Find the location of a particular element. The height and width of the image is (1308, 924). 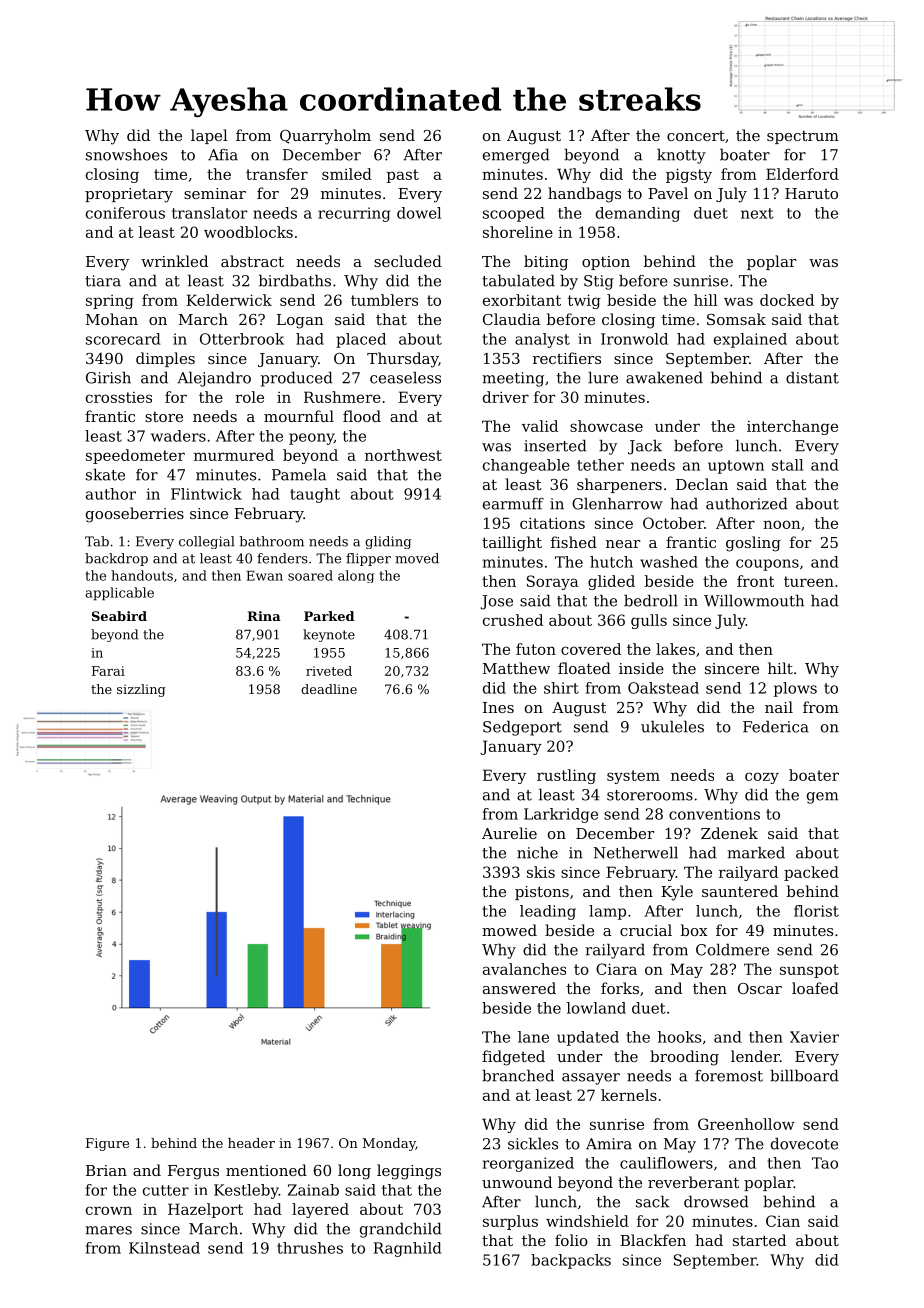

gosling is located at coordinates (753, 544).
